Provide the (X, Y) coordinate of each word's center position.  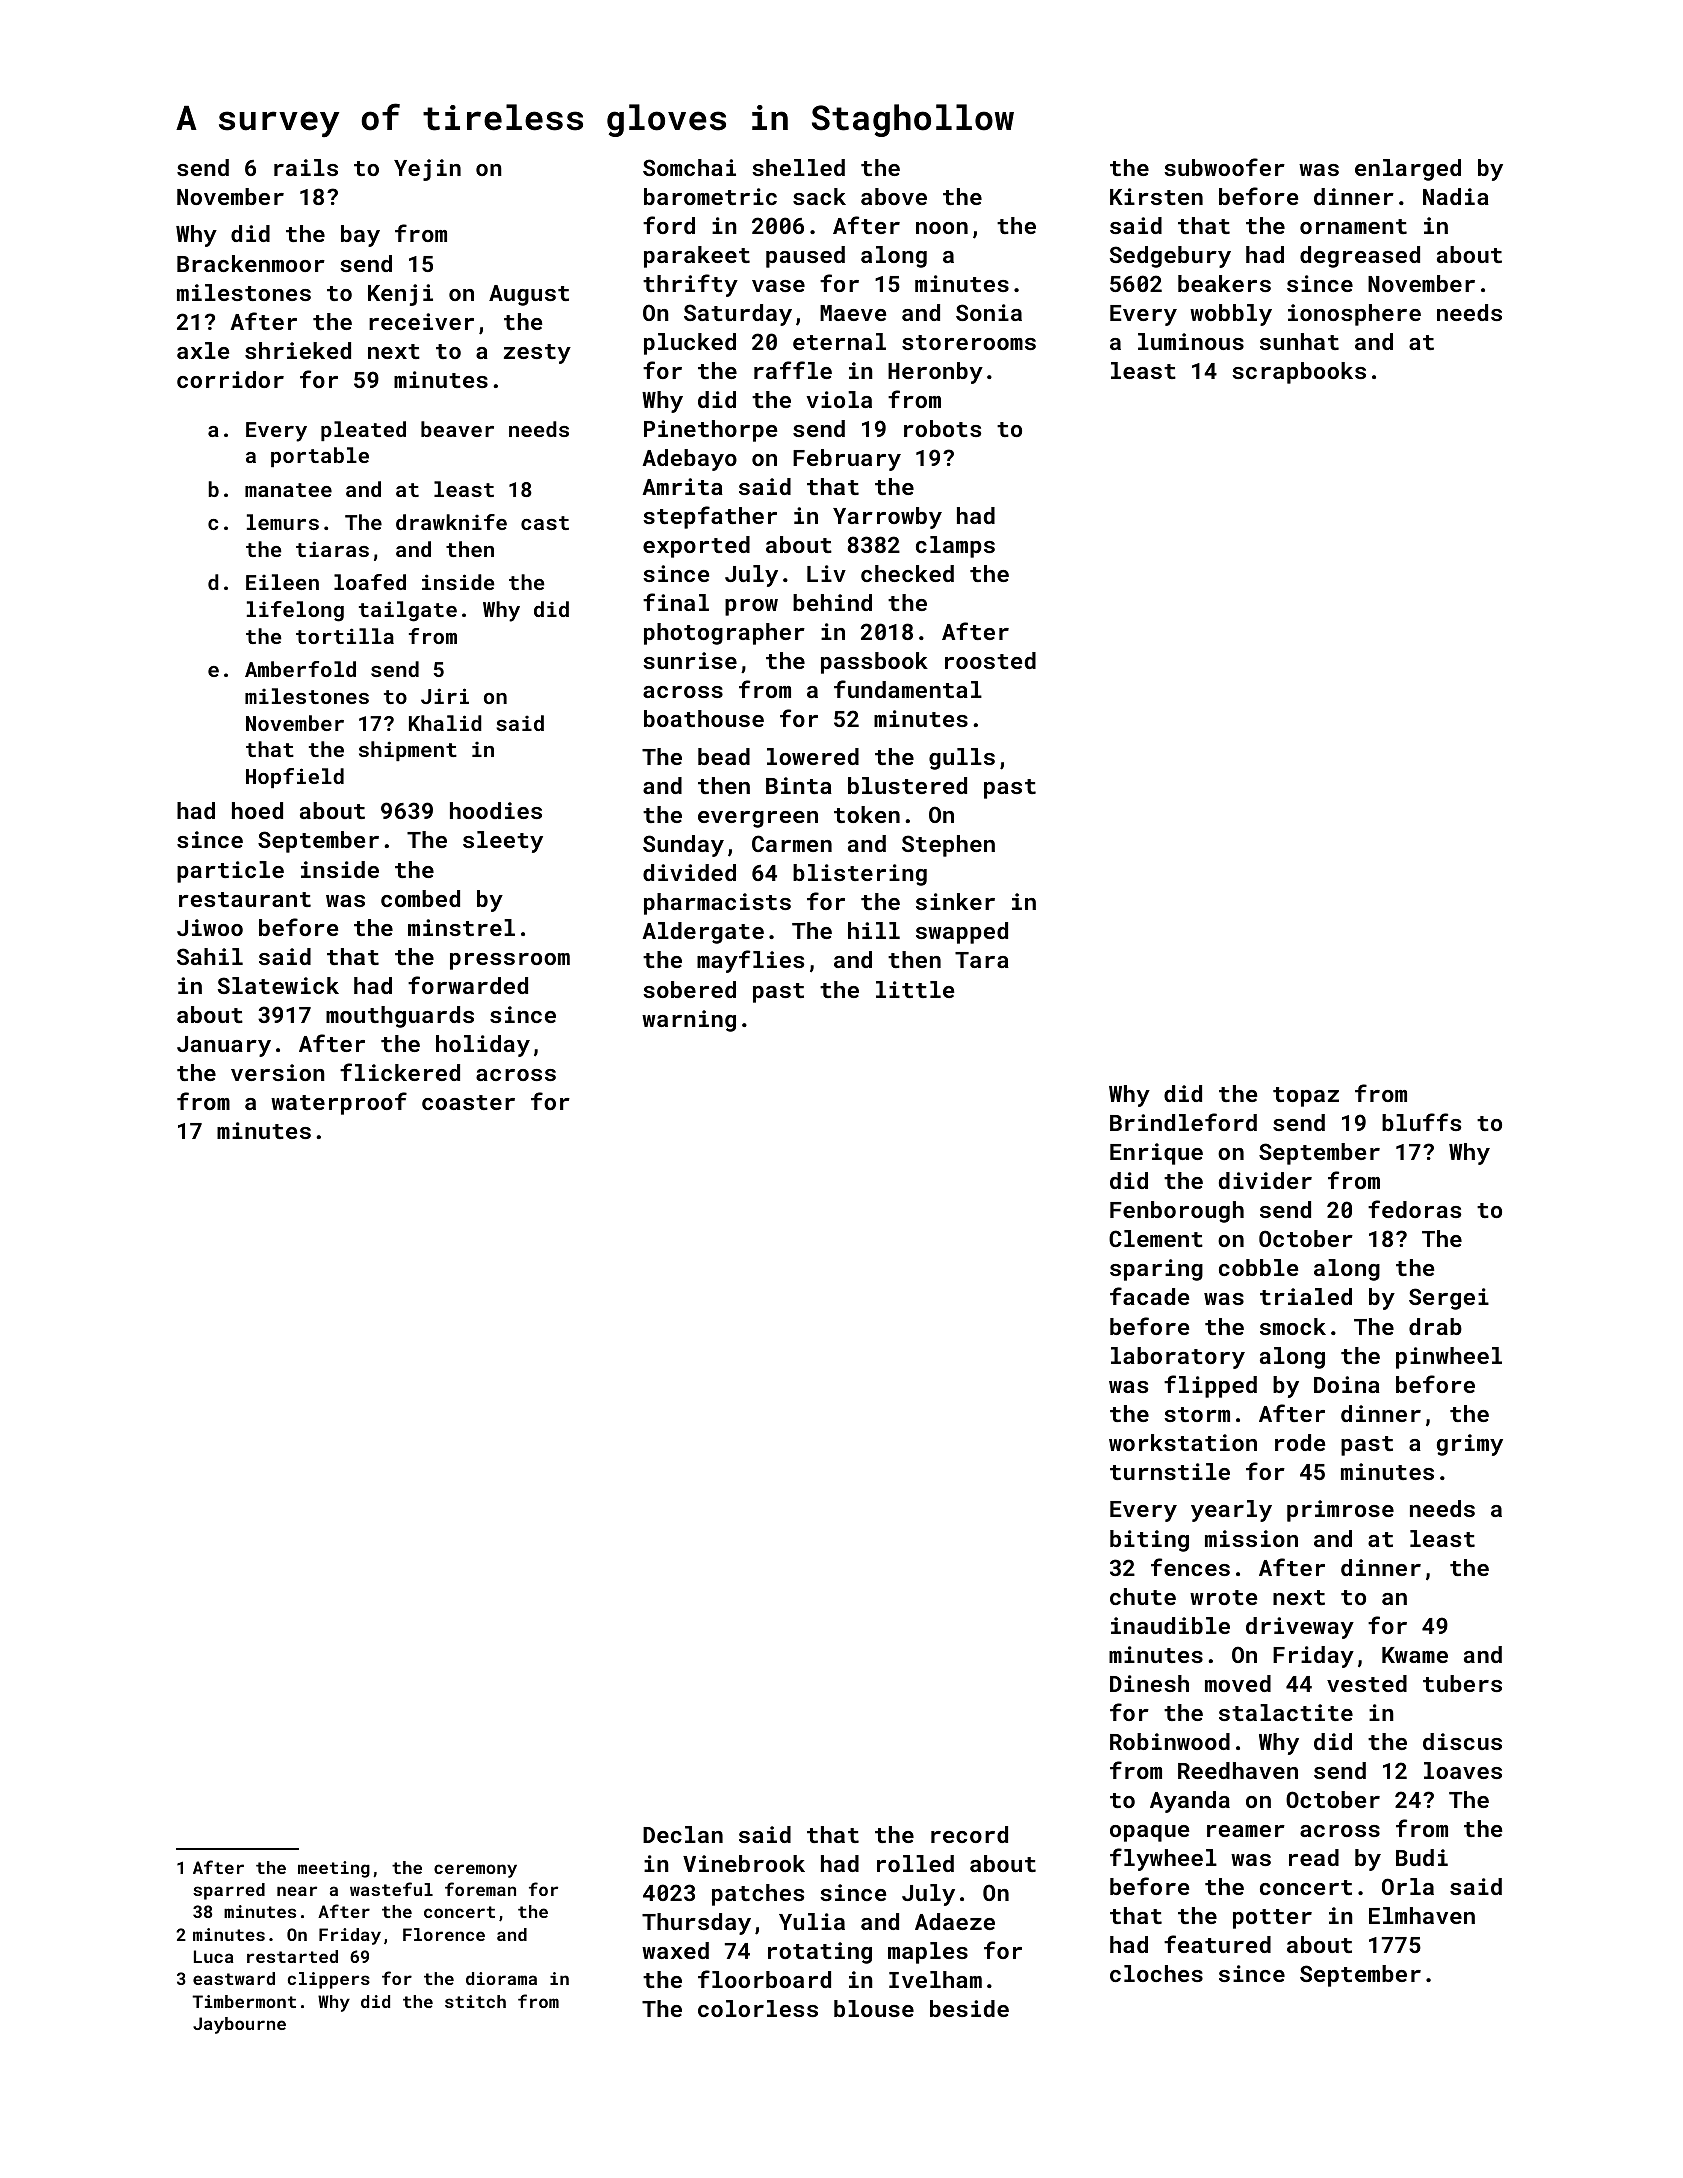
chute (1143, 1596)
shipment (408, 751)
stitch (475, 2001)
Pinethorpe (710, 431)
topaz (1306, 1097)
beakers (1224, 283)
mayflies (750, 961)
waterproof (339, 1103)
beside (969, 2008)
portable (320, 457)
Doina (1347, 1384)
